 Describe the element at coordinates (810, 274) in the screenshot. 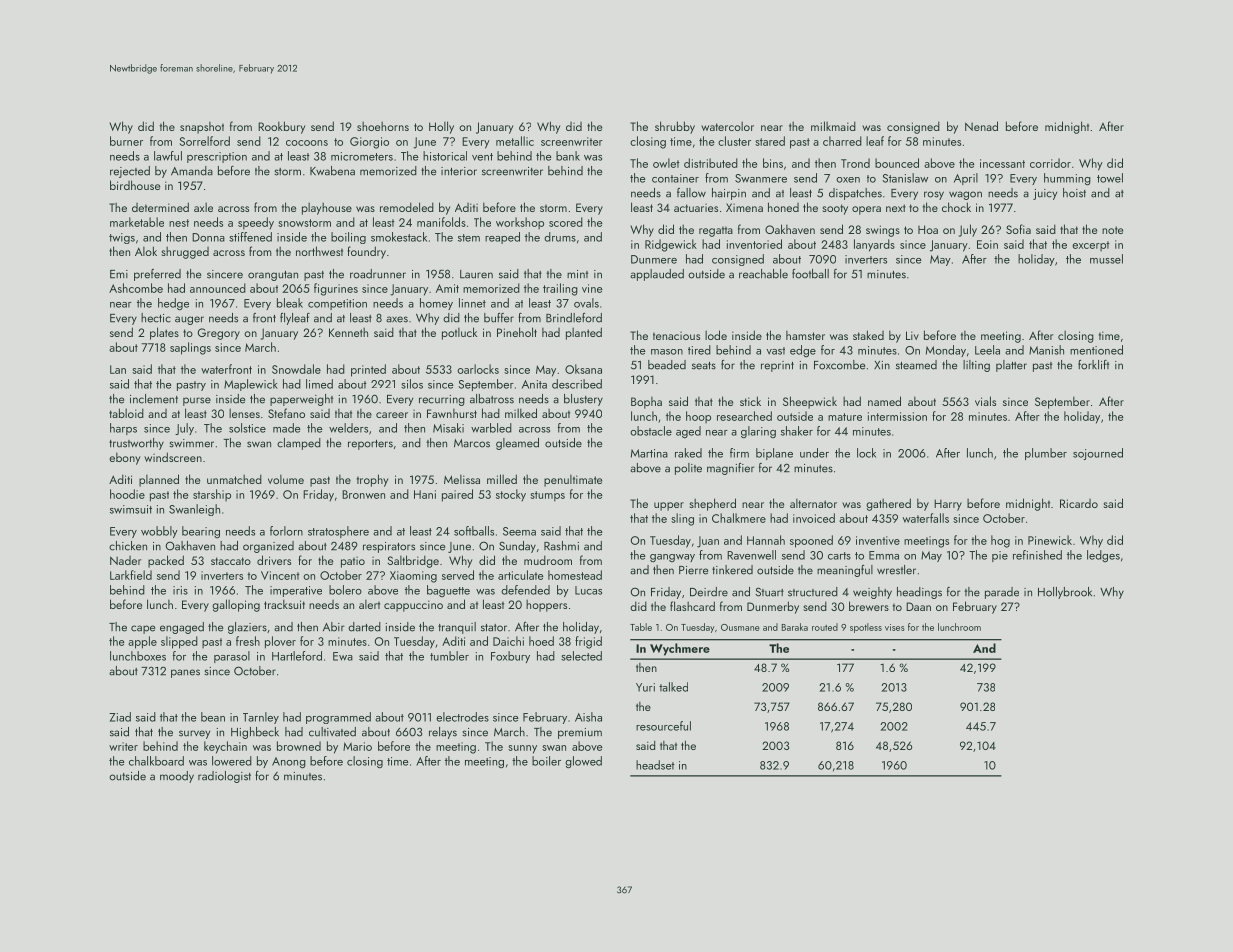

I see `football` at that location.
